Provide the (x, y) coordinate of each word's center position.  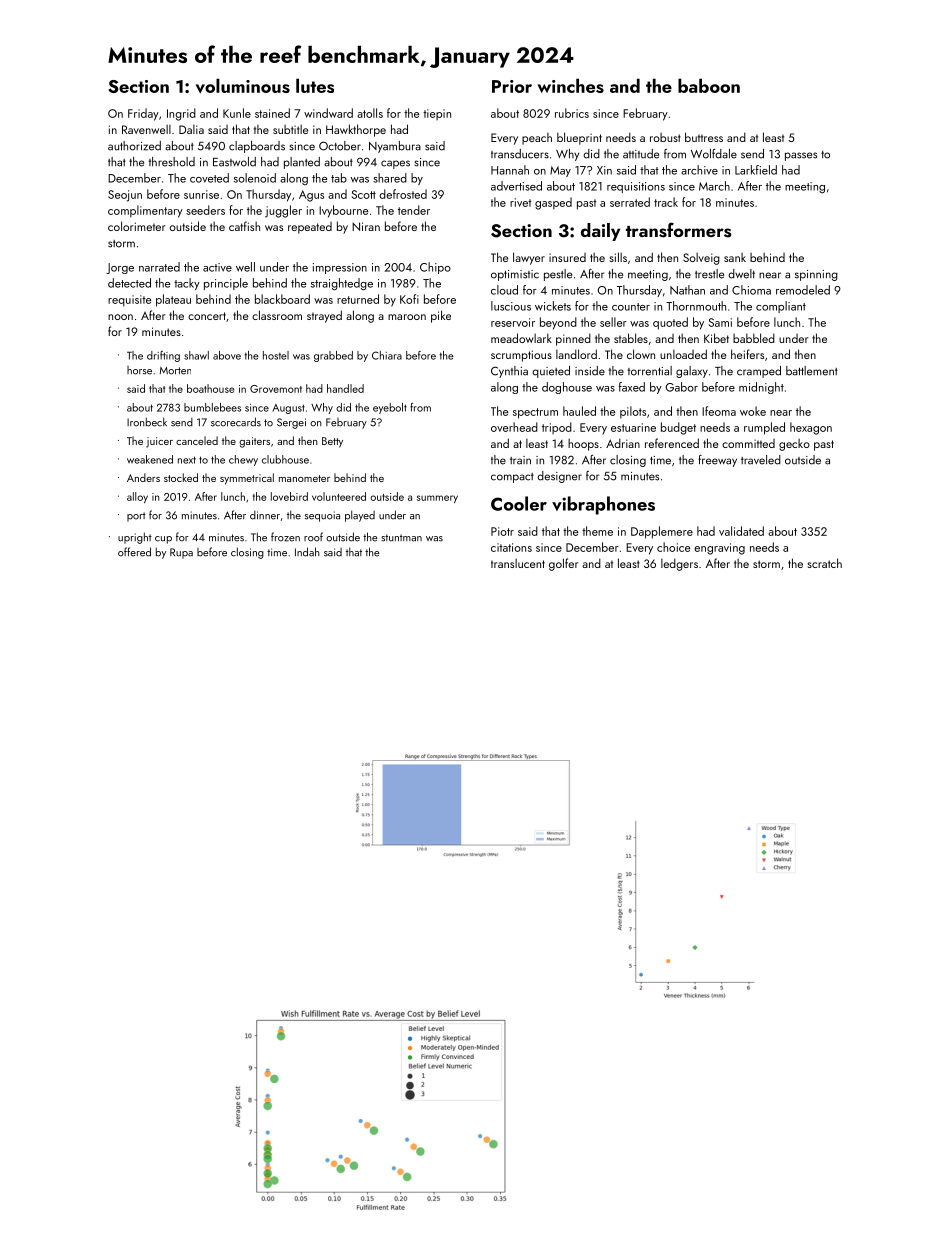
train (520, 460)
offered (134, 552)
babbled (754, 338)
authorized (134, 146)
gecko (794, 445)
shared (390, 178)
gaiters (254, 442)
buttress (704, 137)
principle (226, 284)
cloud (504, 290)
